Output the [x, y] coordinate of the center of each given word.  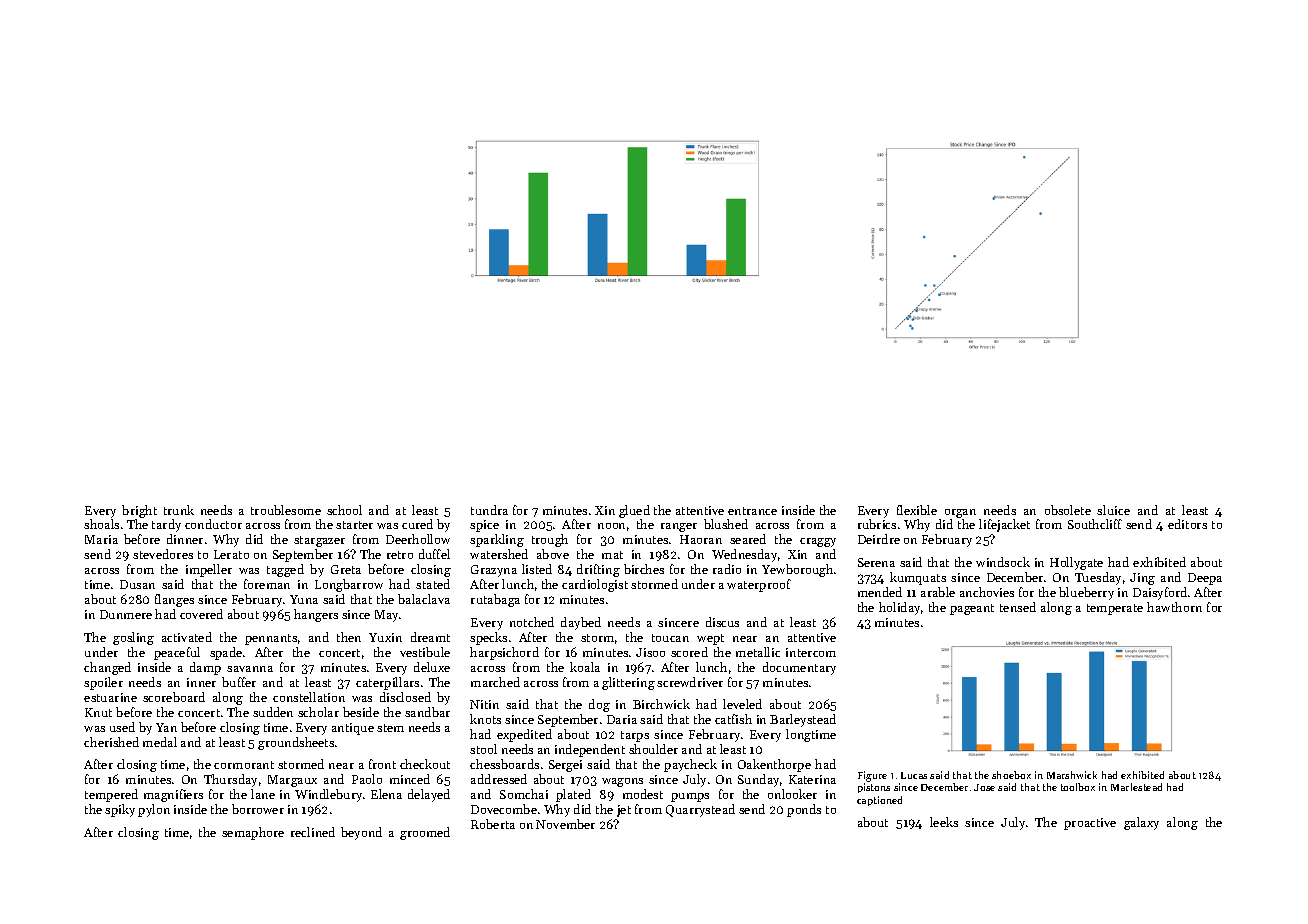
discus [722, 622]
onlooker [792, 794]
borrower [258, 809]
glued [634, 511]
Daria [622, 719]
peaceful [177, 653]
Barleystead [803, 720]
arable [938, 592]
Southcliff [1095, 524]
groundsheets [296, 743]
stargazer [319, 541]
